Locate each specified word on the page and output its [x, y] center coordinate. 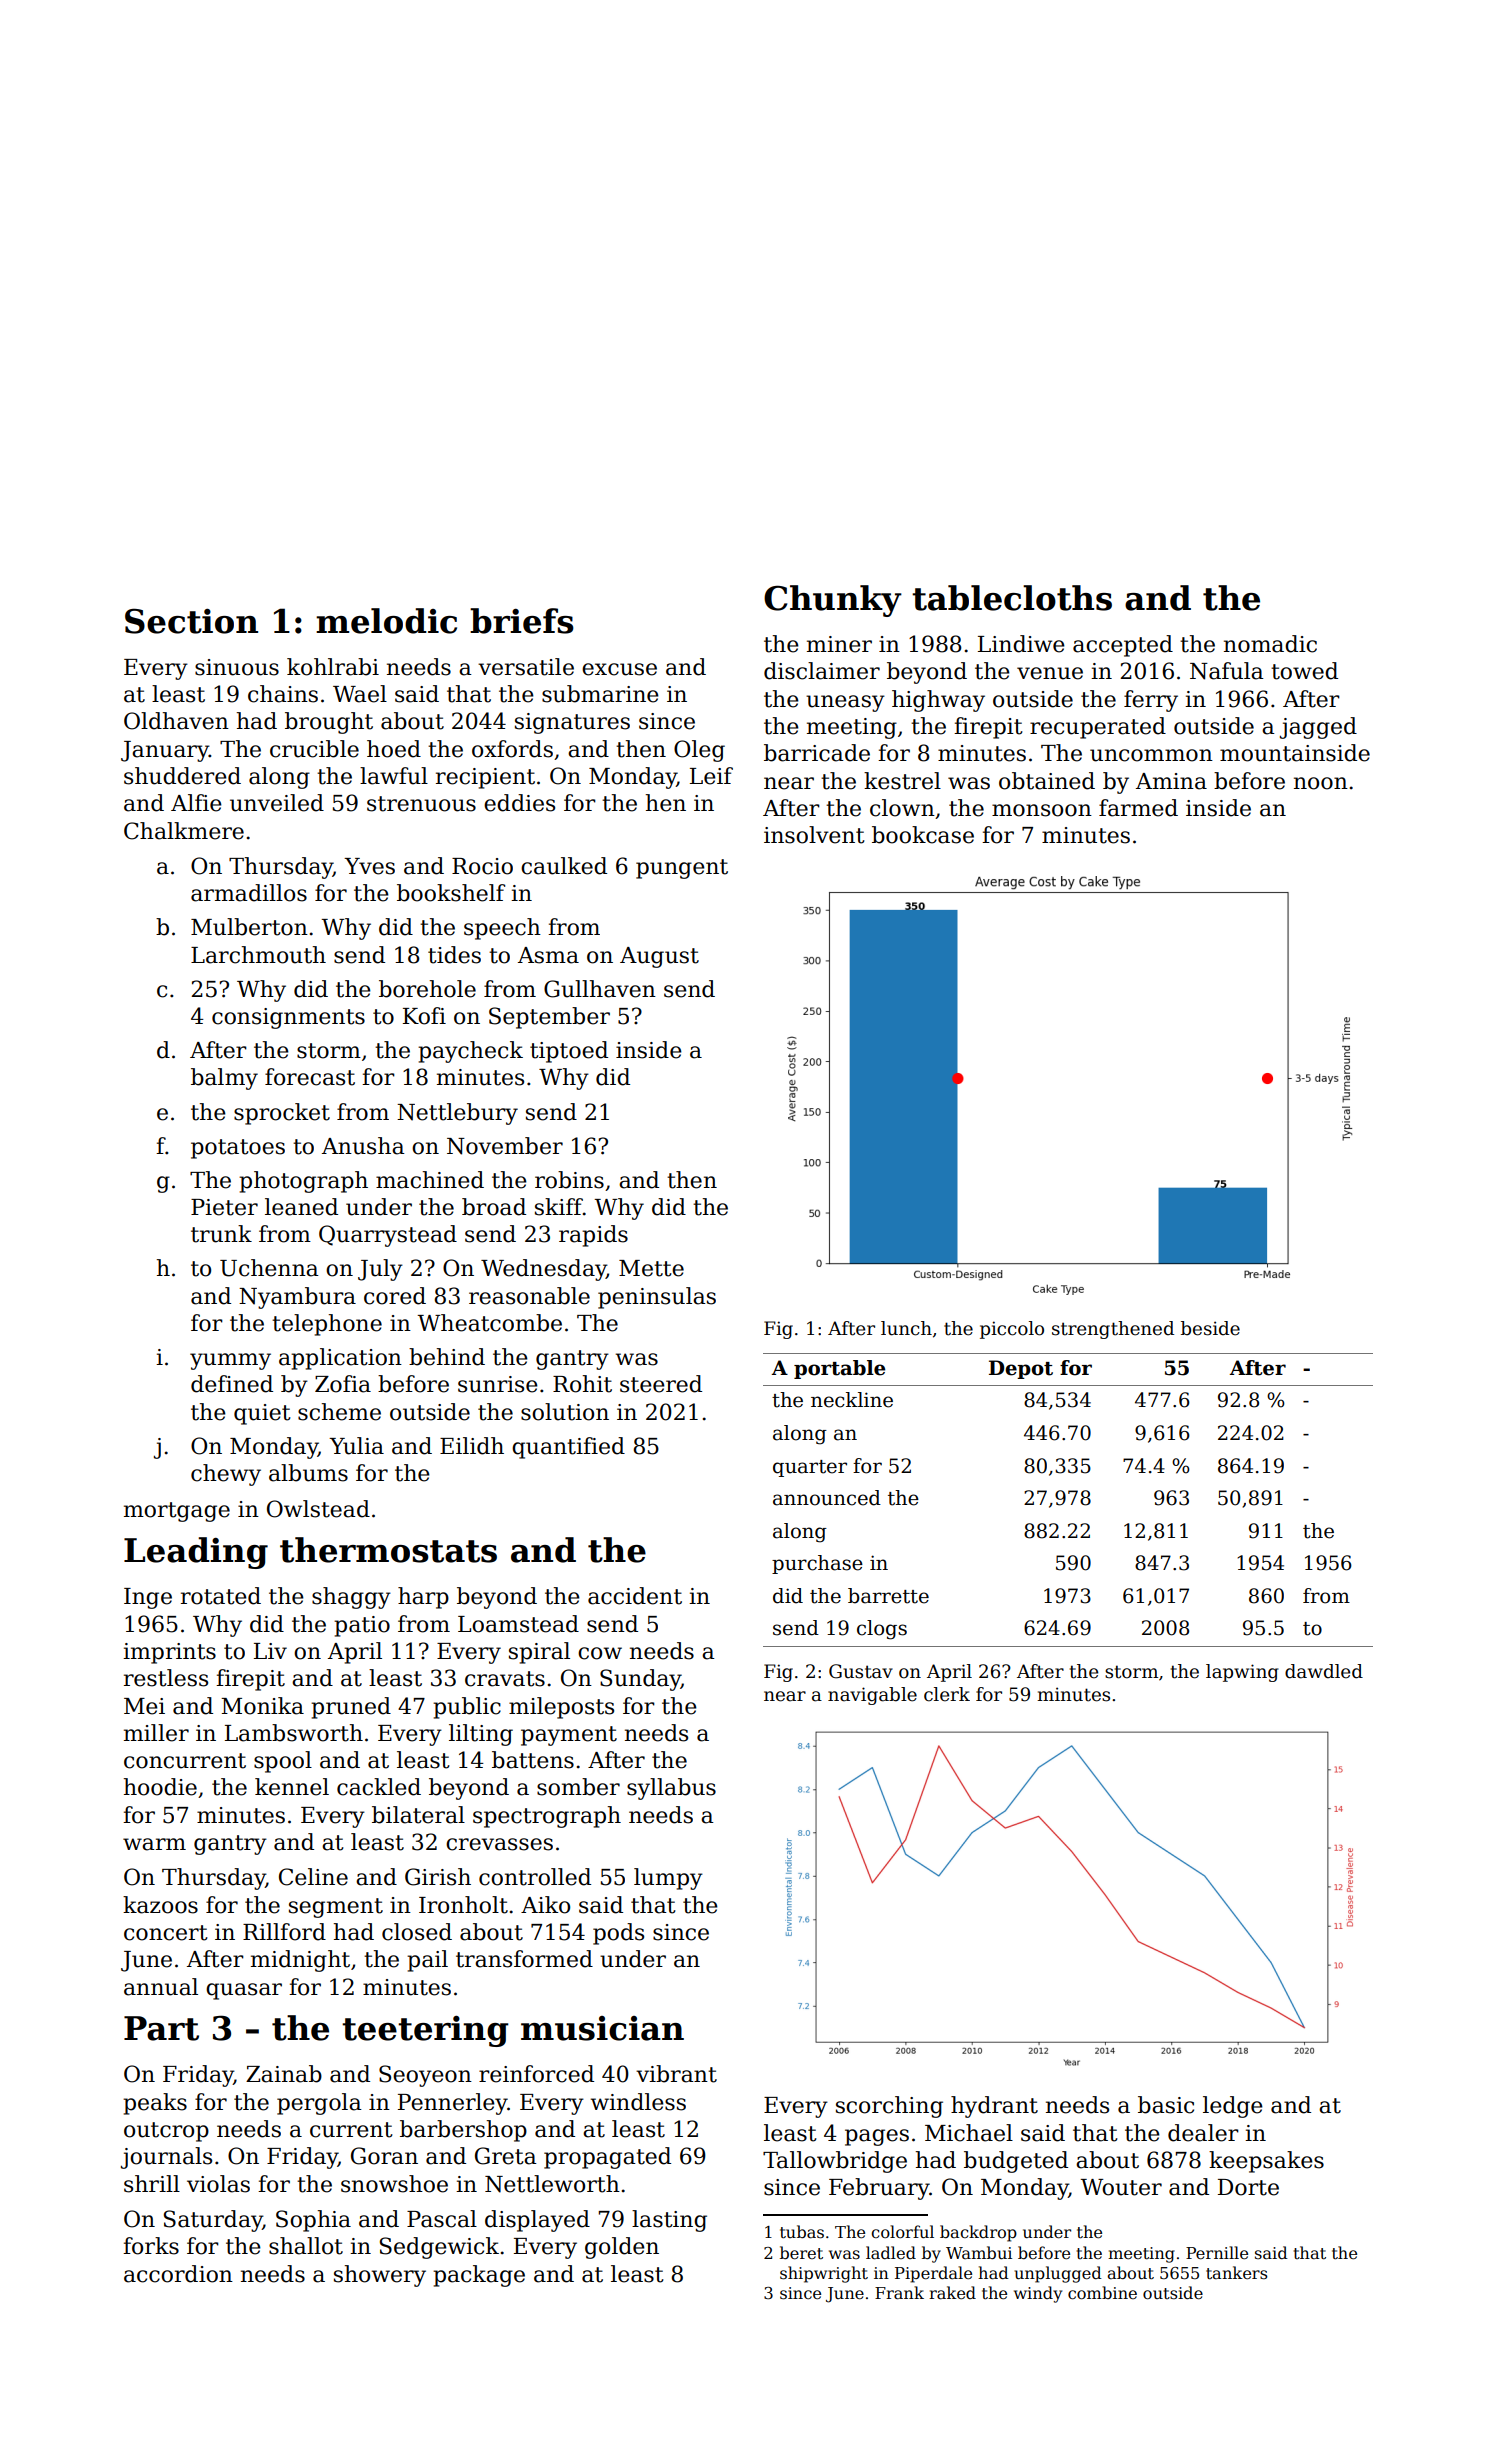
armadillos [249, 893]
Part [161, 2028]
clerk [947, 1694]
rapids [593, 1236]
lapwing [1242, 1673]
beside [1210, 1328]
